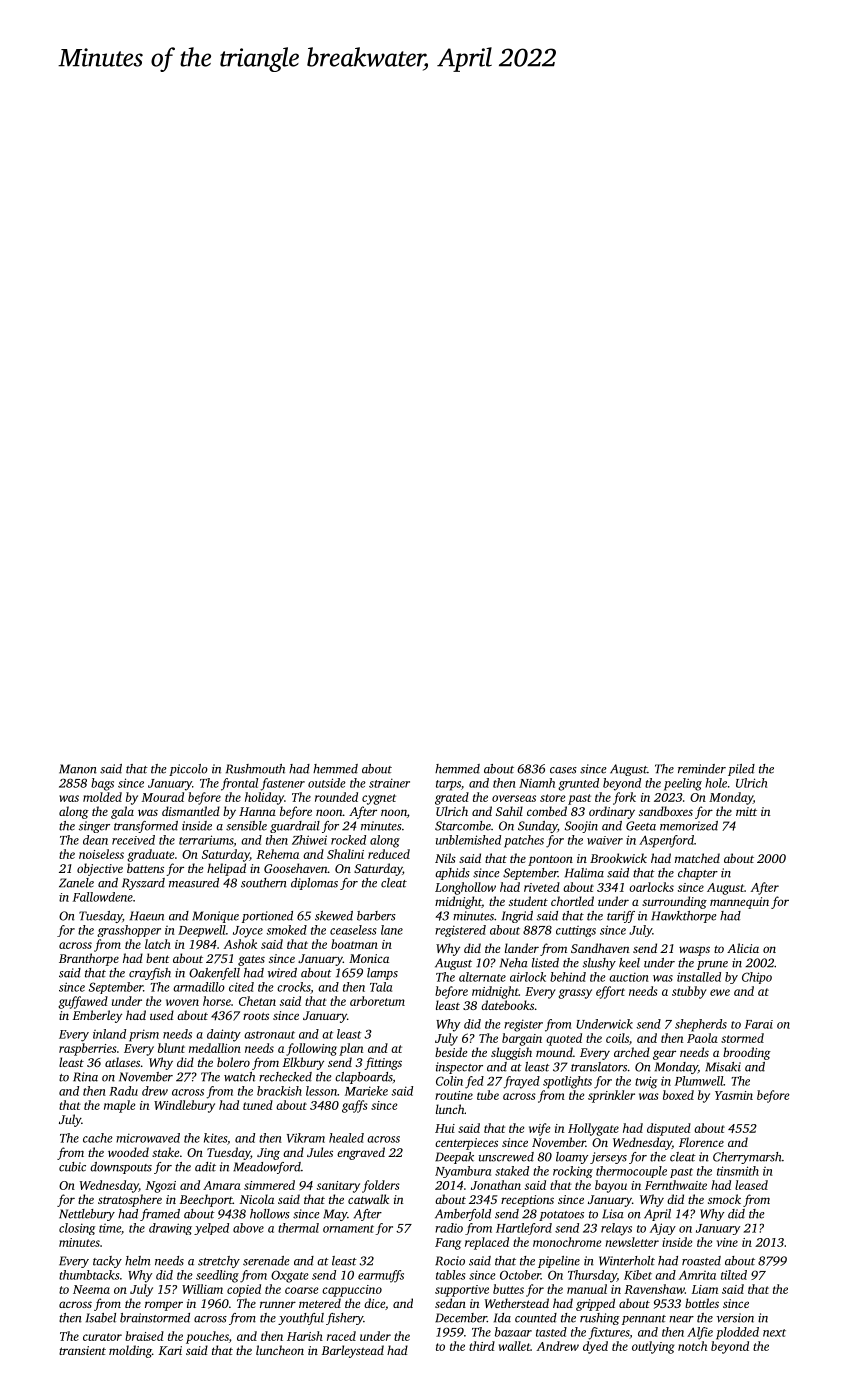 Image resolution: width=849 pixels, height=1400 pixels. Describe the element at coordinates (702, 1038) in the document. I see `Paola` at that location.
